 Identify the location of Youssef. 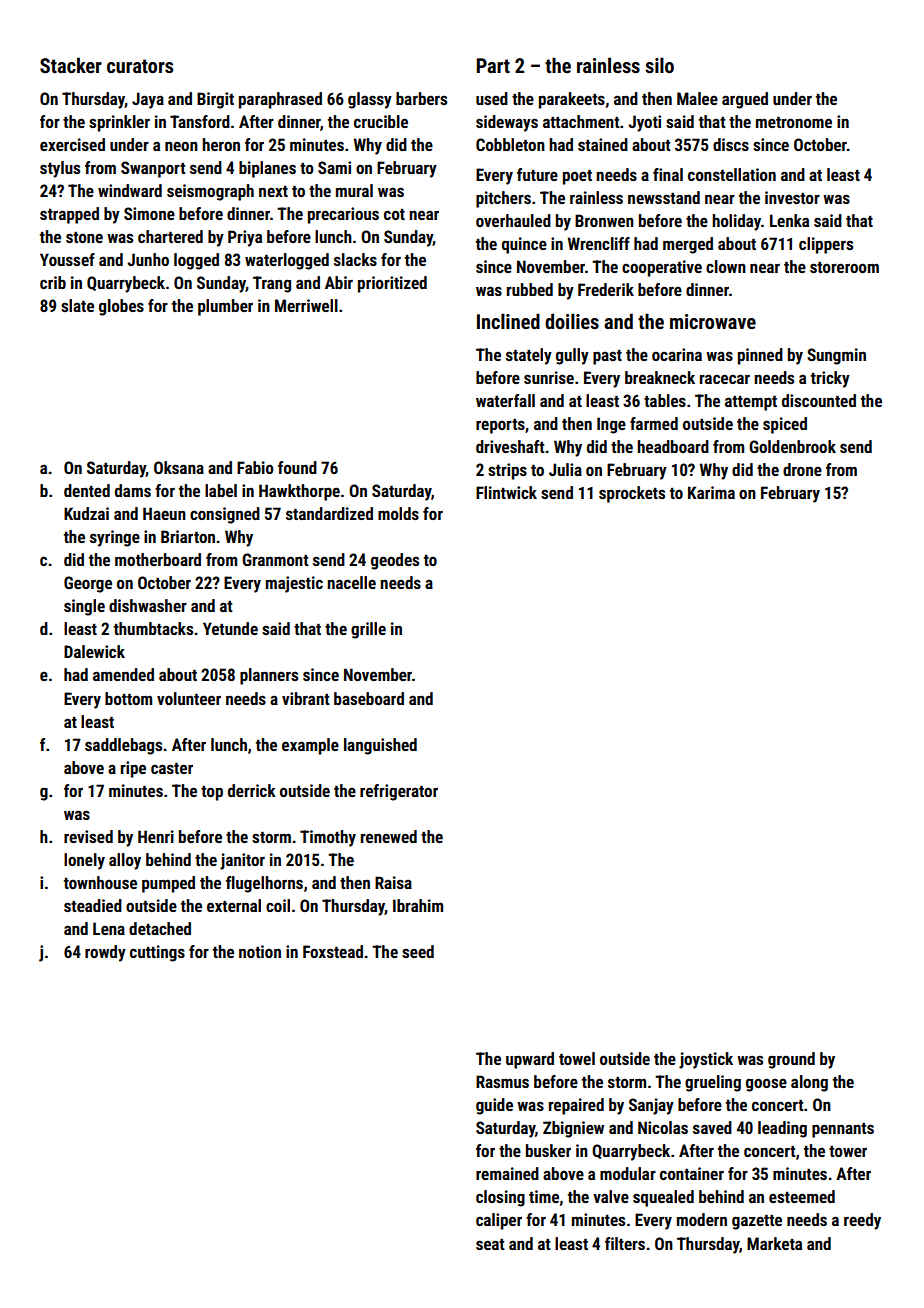
(67, 259).
